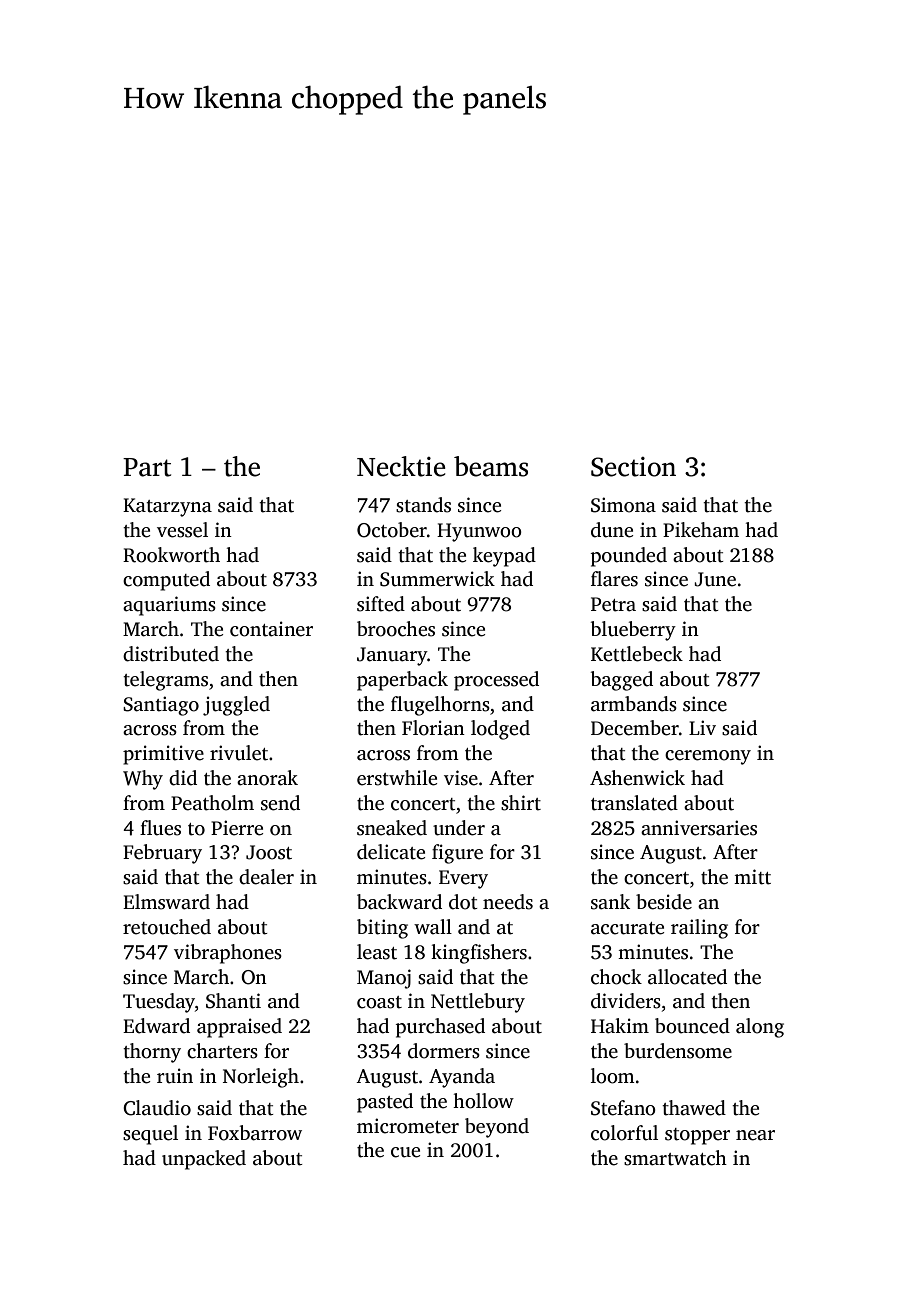 The image size is (908, 1316). What do you see at coordinates (204, 1160) in the document?
I see `unpacked` at bounding box center [204, 1160].
